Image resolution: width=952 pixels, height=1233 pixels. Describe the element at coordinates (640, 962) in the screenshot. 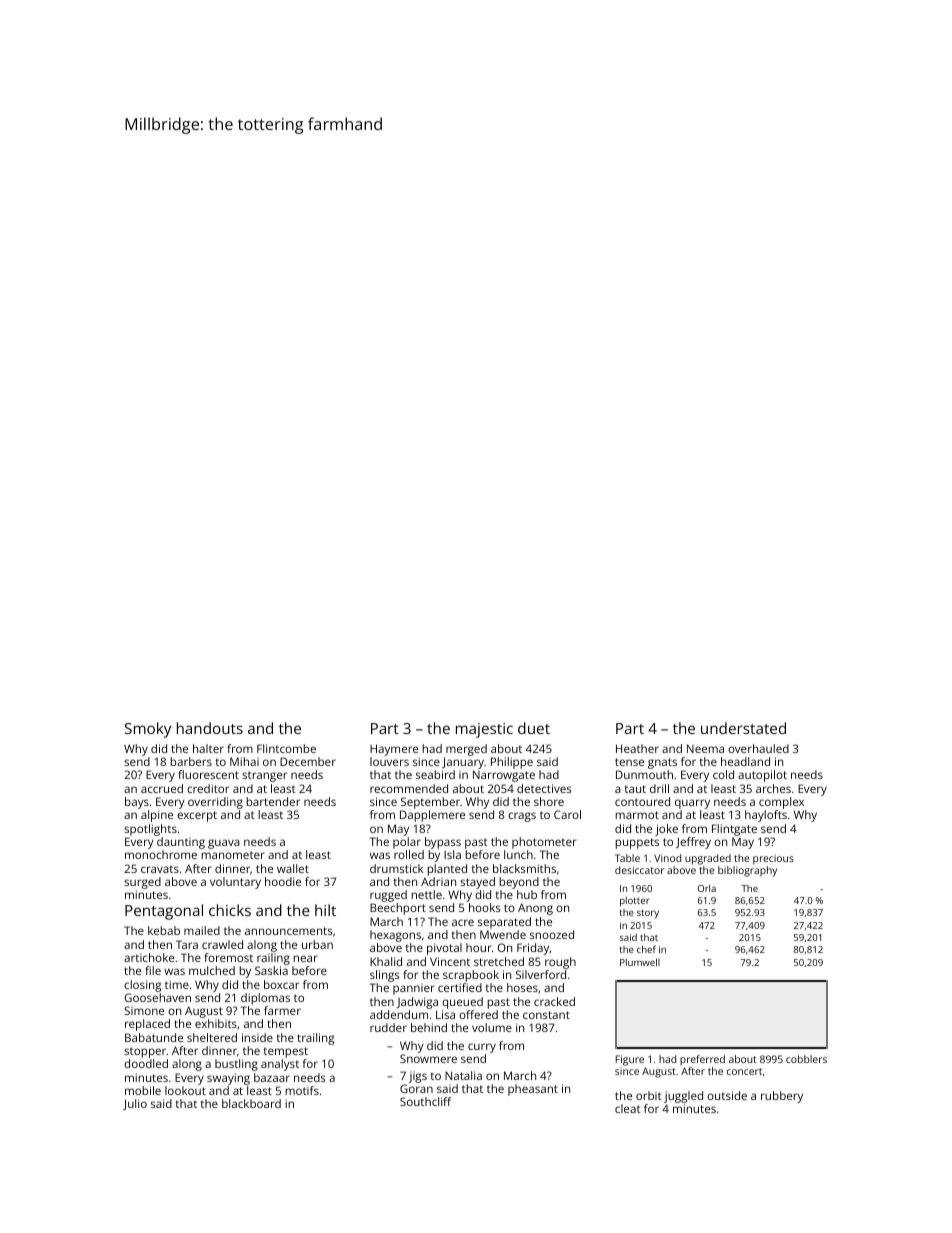

I see `Plumwell` at that location.
